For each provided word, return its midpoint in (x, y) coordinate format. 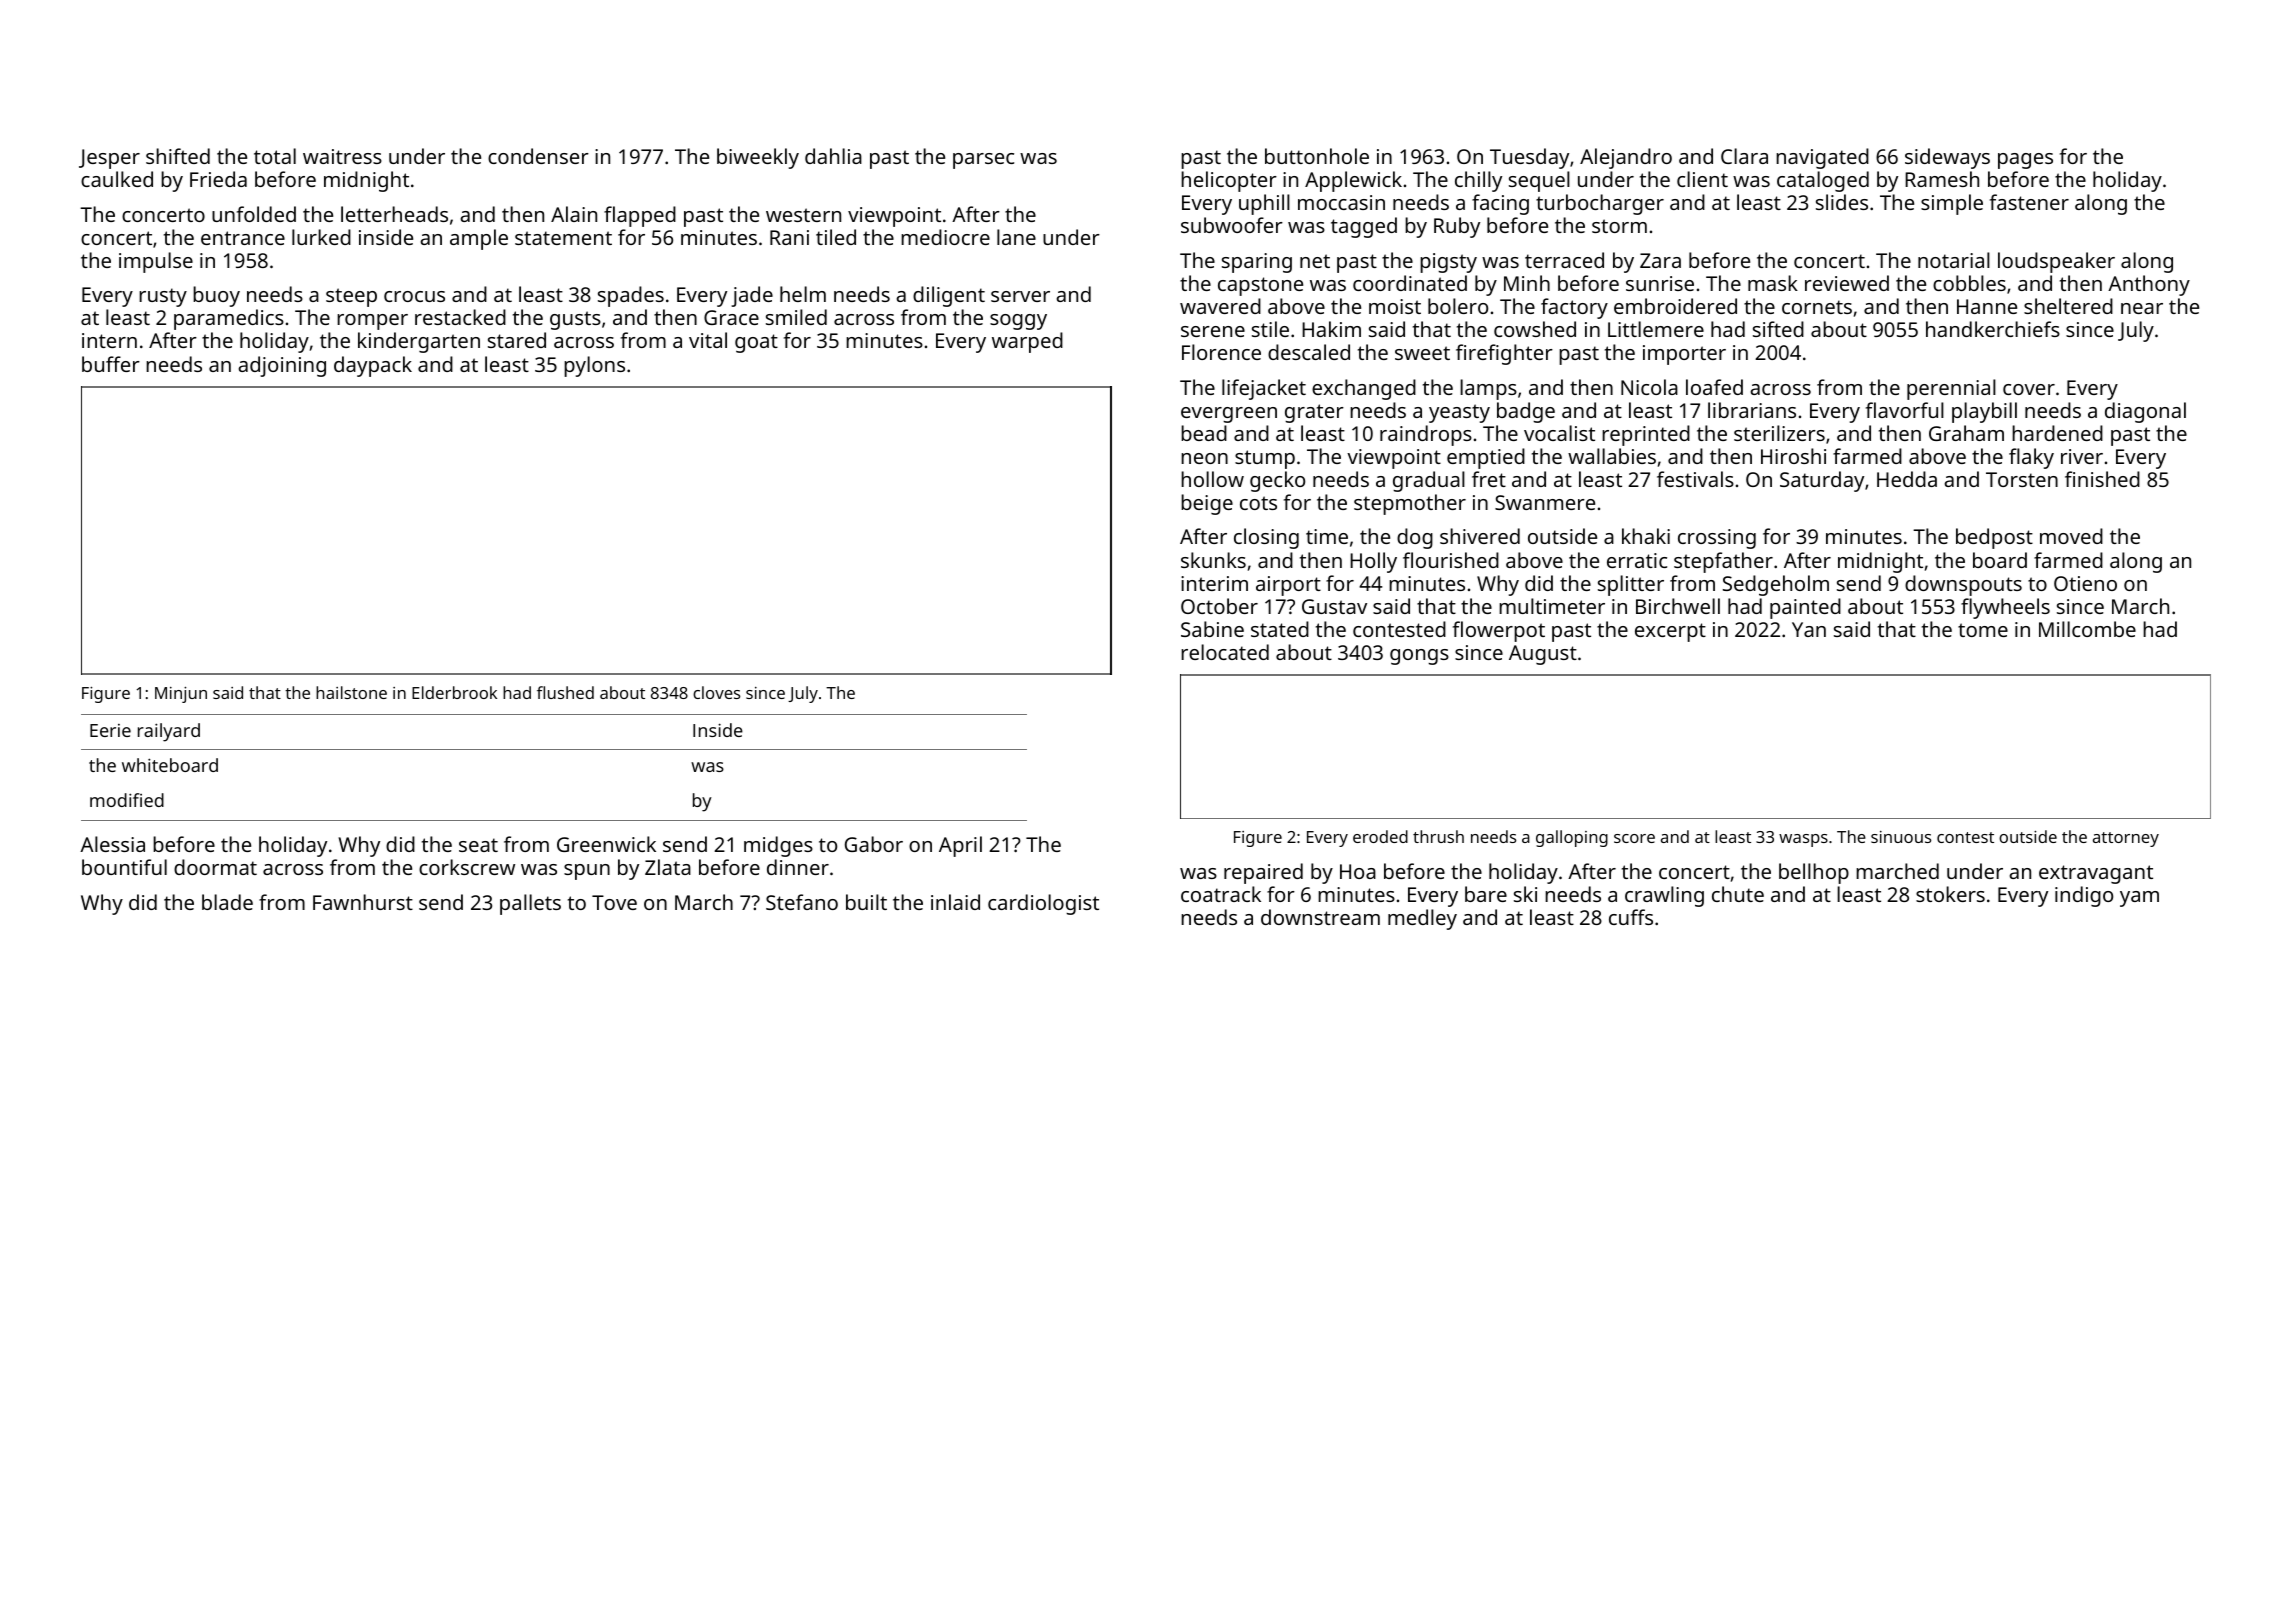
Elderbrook (454, 692)
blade (227, 902)
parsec (983, 161)
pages (2025, 161)
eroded (1380, 836)
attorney (2126, 839)
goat (756, 343)
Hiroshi (1793, 456)
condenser (538, 156)
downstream (1320, 917)
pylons (594, 366)
